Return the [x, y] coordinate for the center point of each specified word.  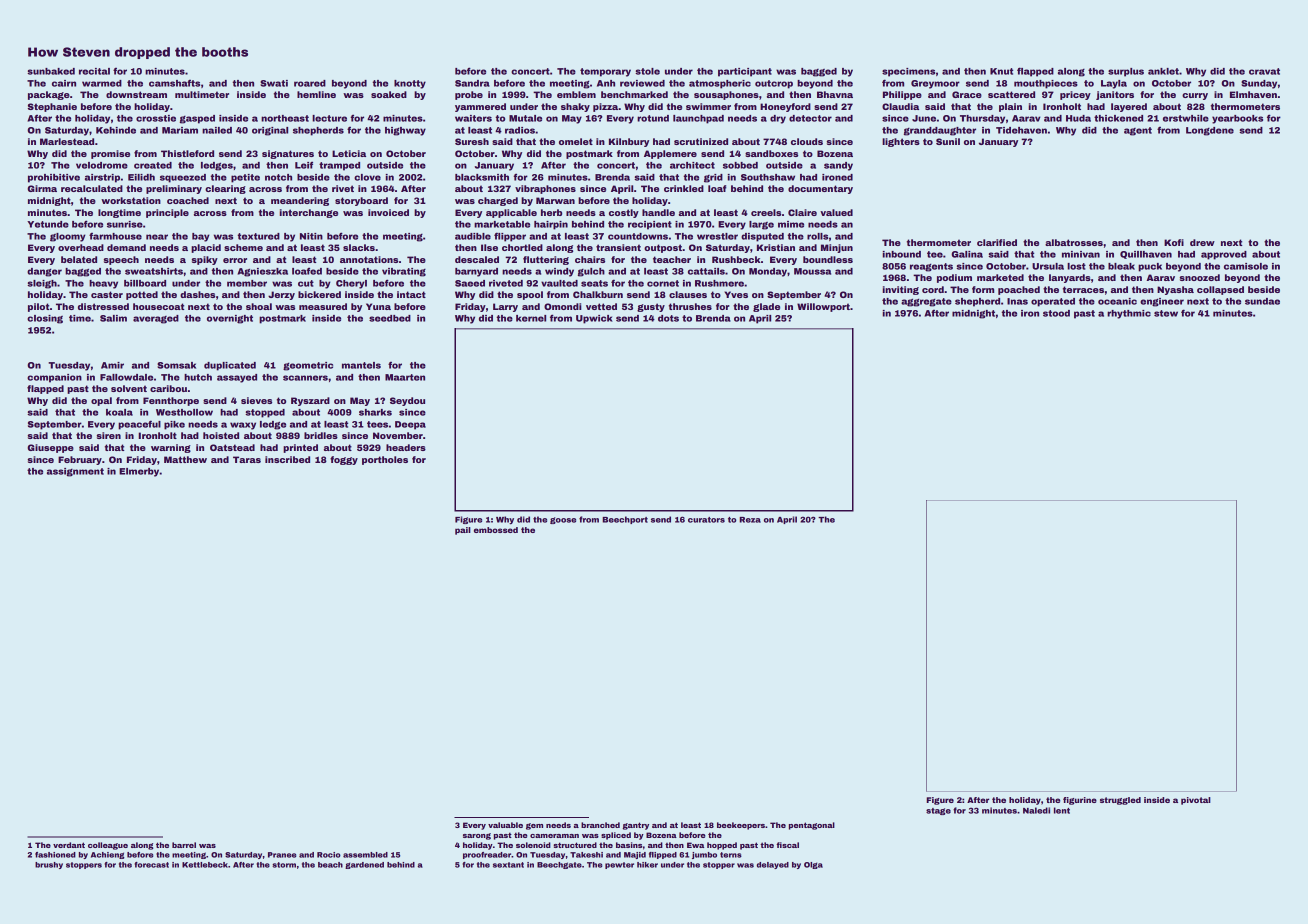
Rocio [329, 855]
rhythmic [1129, 314]
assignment [75, 472]
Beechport [625, 520]
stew [1166, 313]
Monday [768, 272]
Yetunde [48, 224]
